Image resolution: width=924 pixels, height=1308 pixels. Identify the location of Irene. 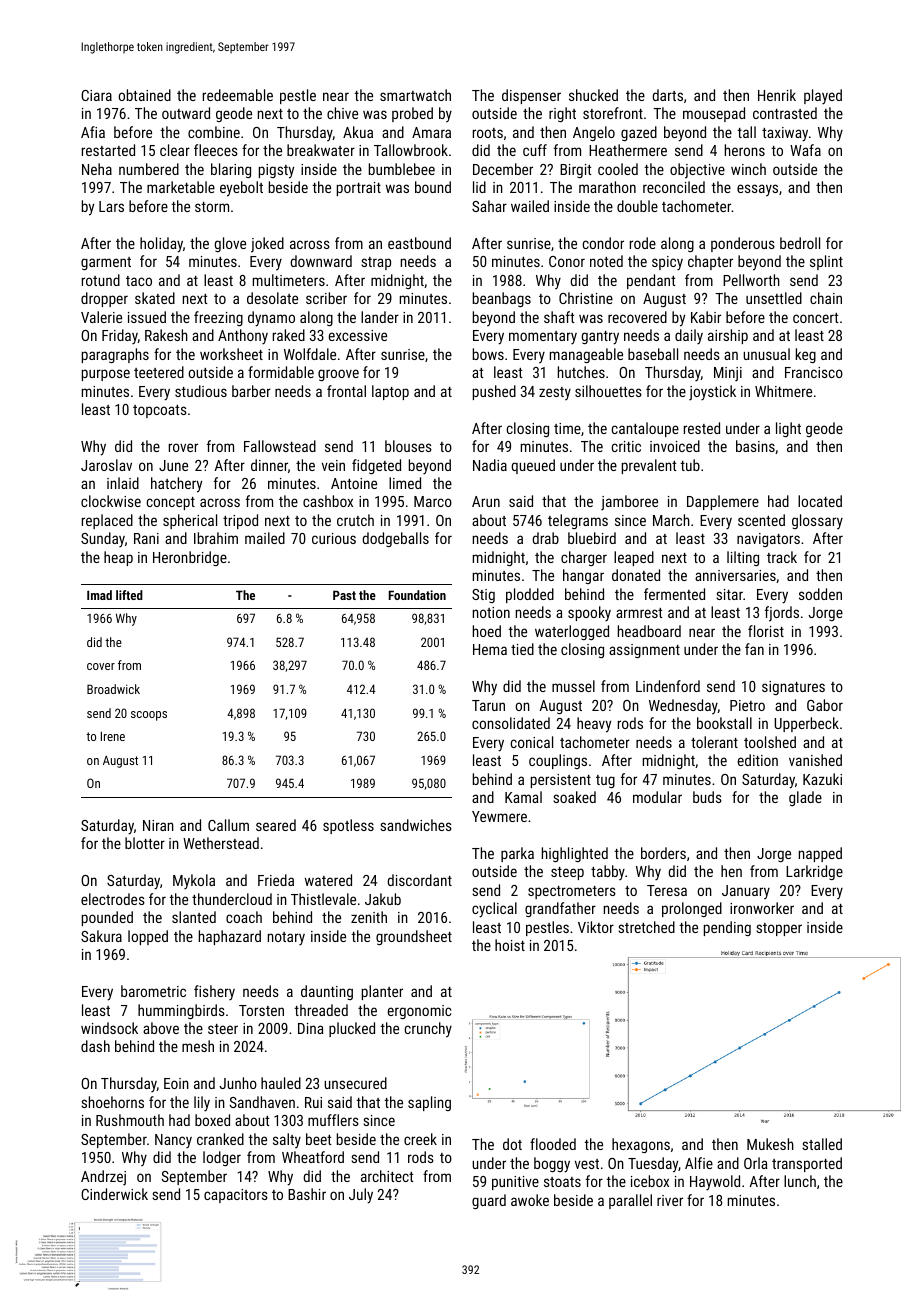
(113, 736).
